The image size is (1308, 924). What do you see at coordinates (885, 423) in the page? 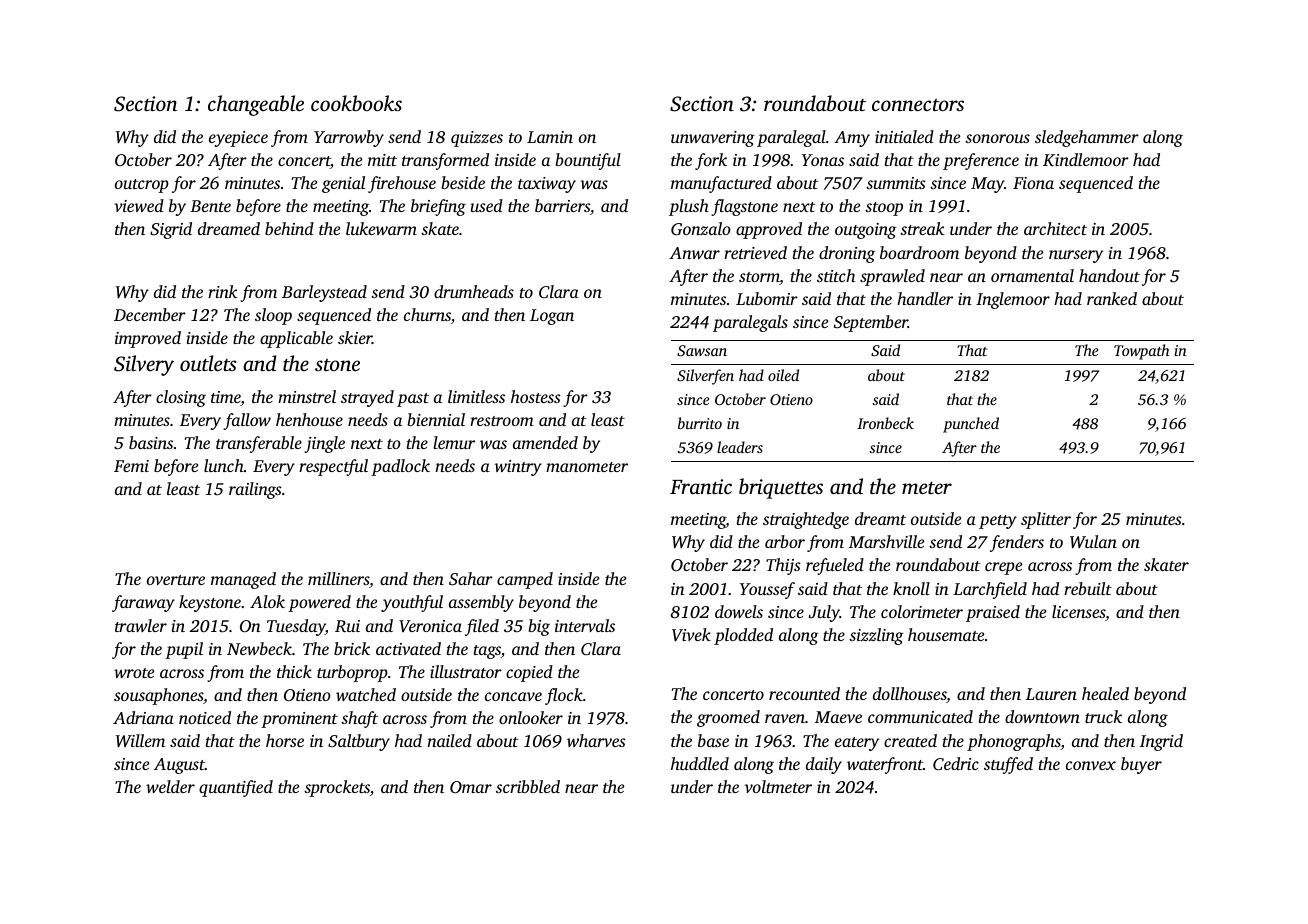
I see `Ironbeck` at bounding box center [885, 423].
